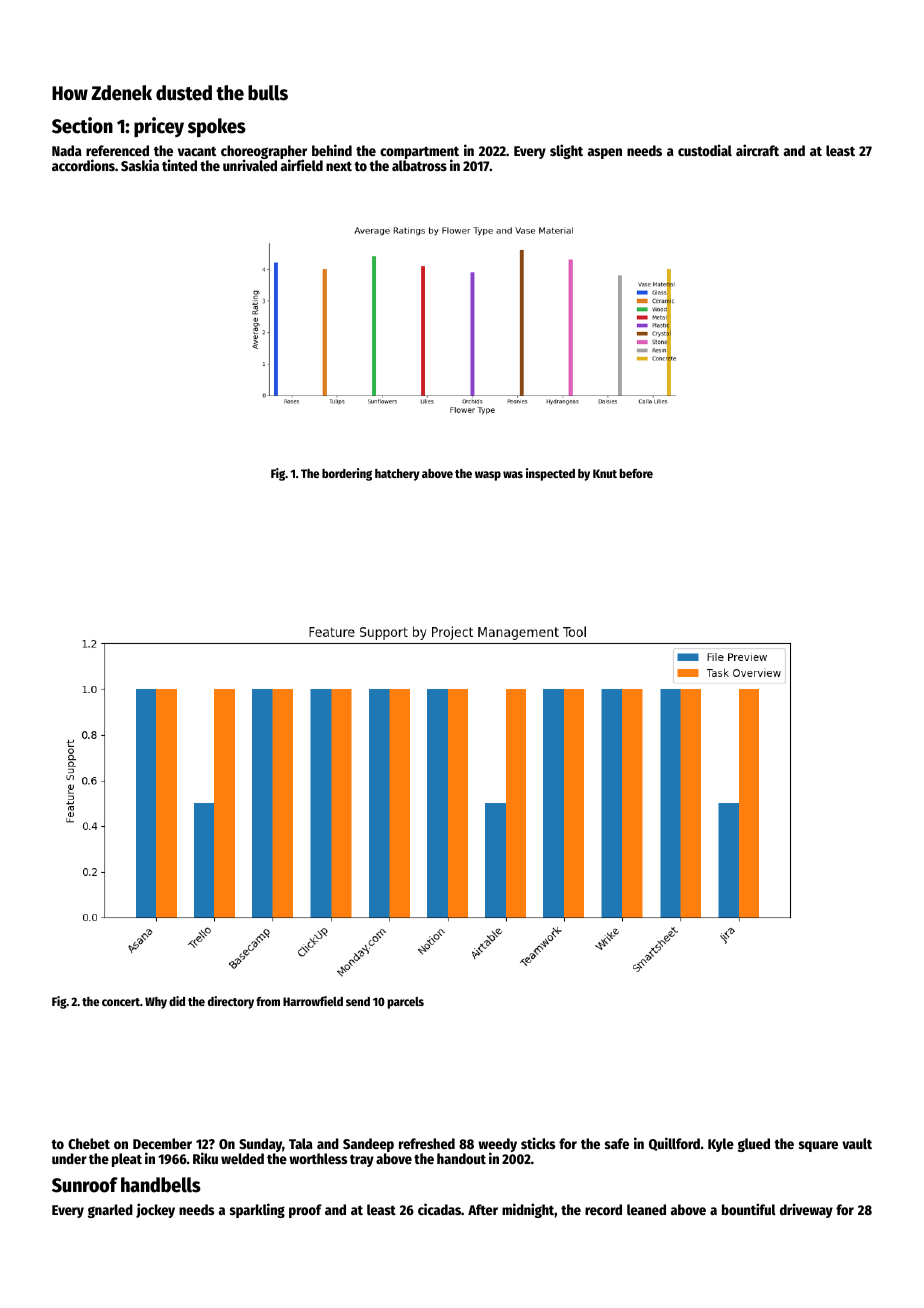 The height and width of the page is (1308, 924). I want to click on parcels, so click(406, 1003).
